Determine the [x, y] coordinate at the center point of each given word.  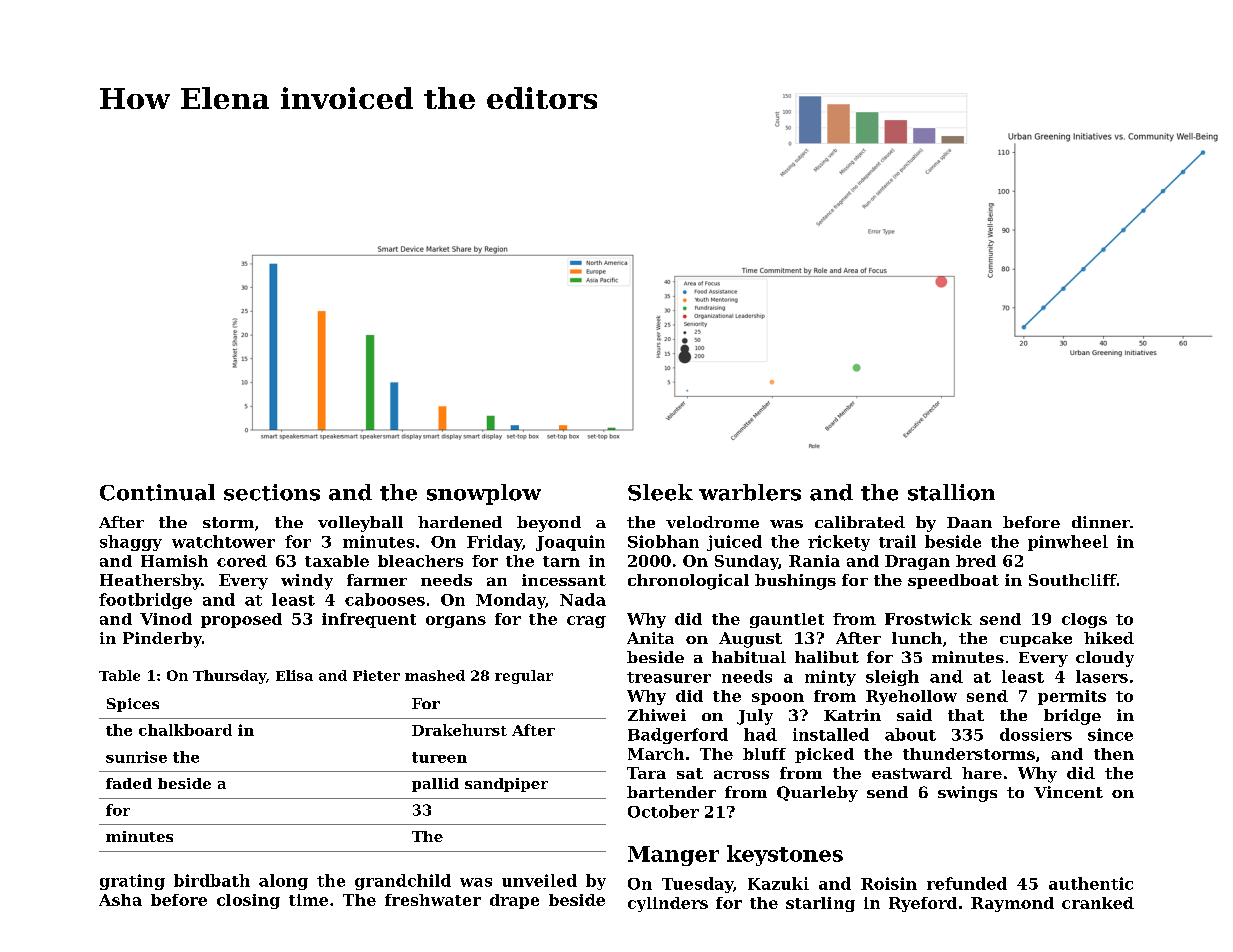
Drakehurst [459, 730]
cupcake [1036, 639]
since [1110, 734]
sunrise [136, 757]
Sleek [660, 492]
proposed [241, 620]
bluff [764, 754]
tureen [439, 757]
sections [272, 492]
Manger [673, 856]
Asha [120, 900]
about [910, 734]
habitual [749, 657]
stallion [951, 492]
